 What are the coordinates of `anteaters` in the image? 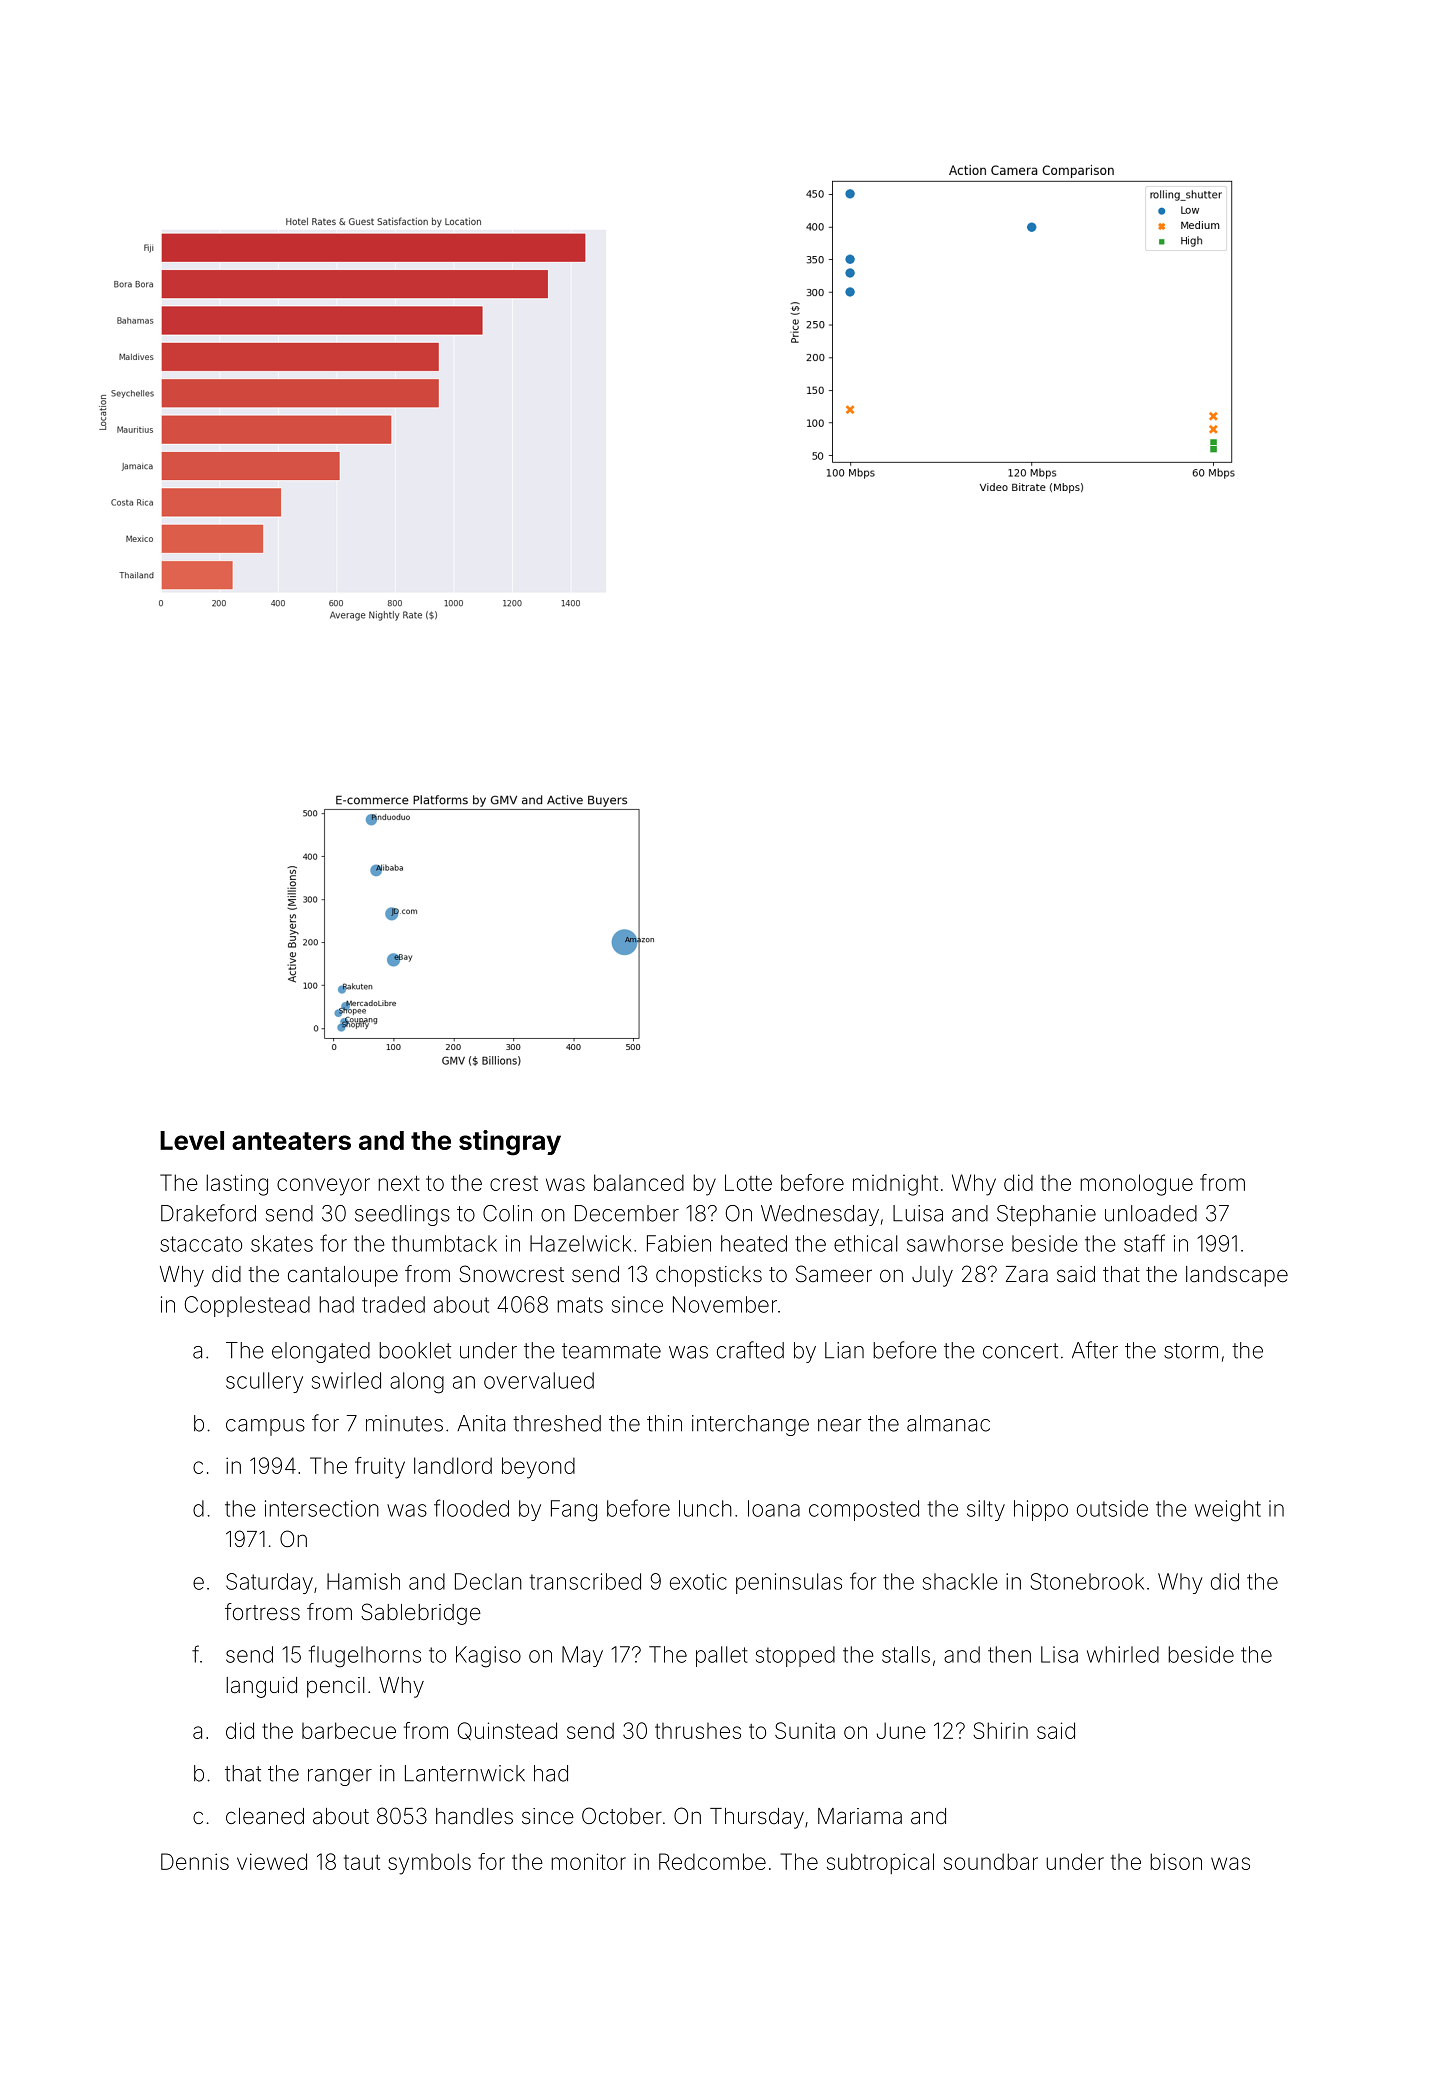 It's located at (291, 1141).
